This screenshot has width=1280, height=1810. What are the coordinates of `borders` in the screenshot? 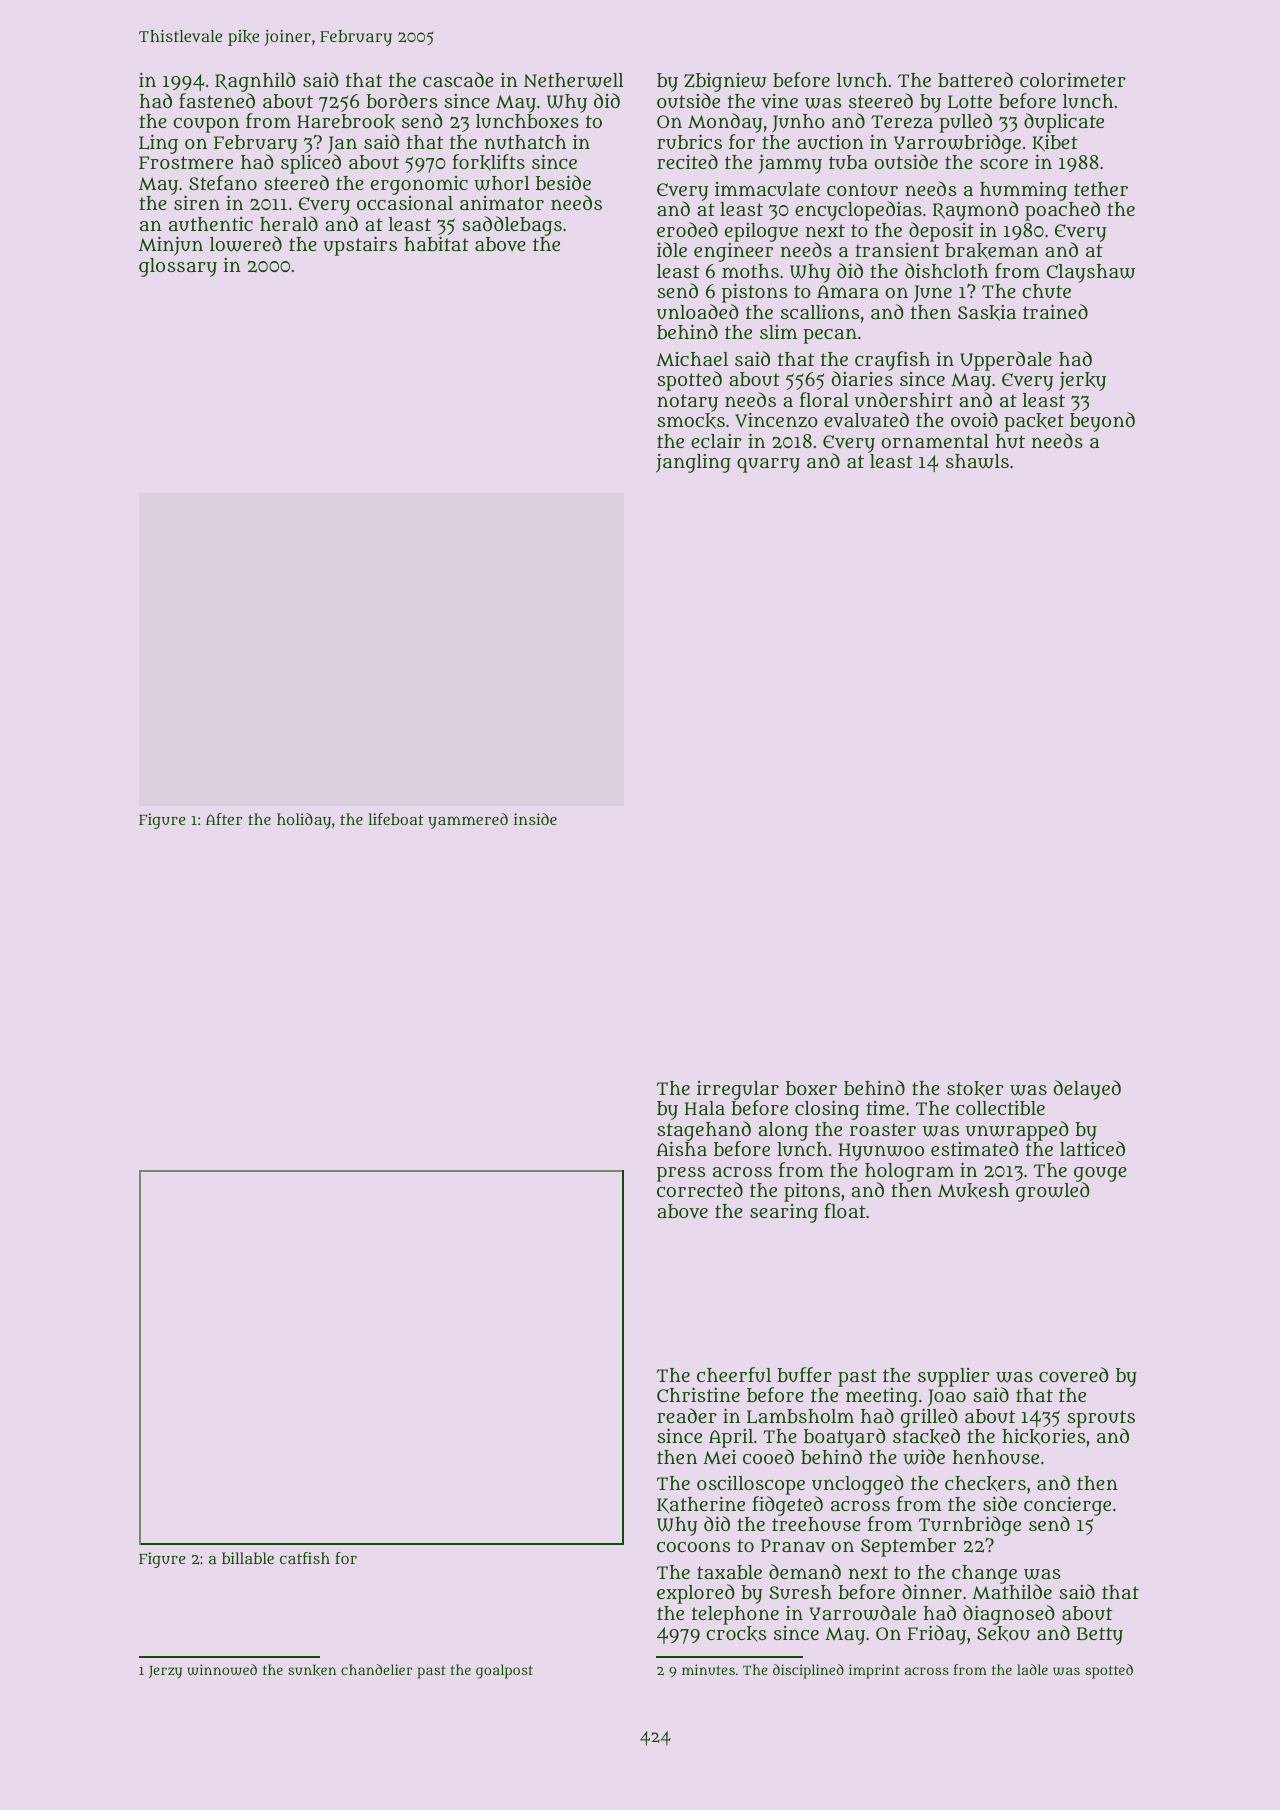 It's located at (401, 100).
